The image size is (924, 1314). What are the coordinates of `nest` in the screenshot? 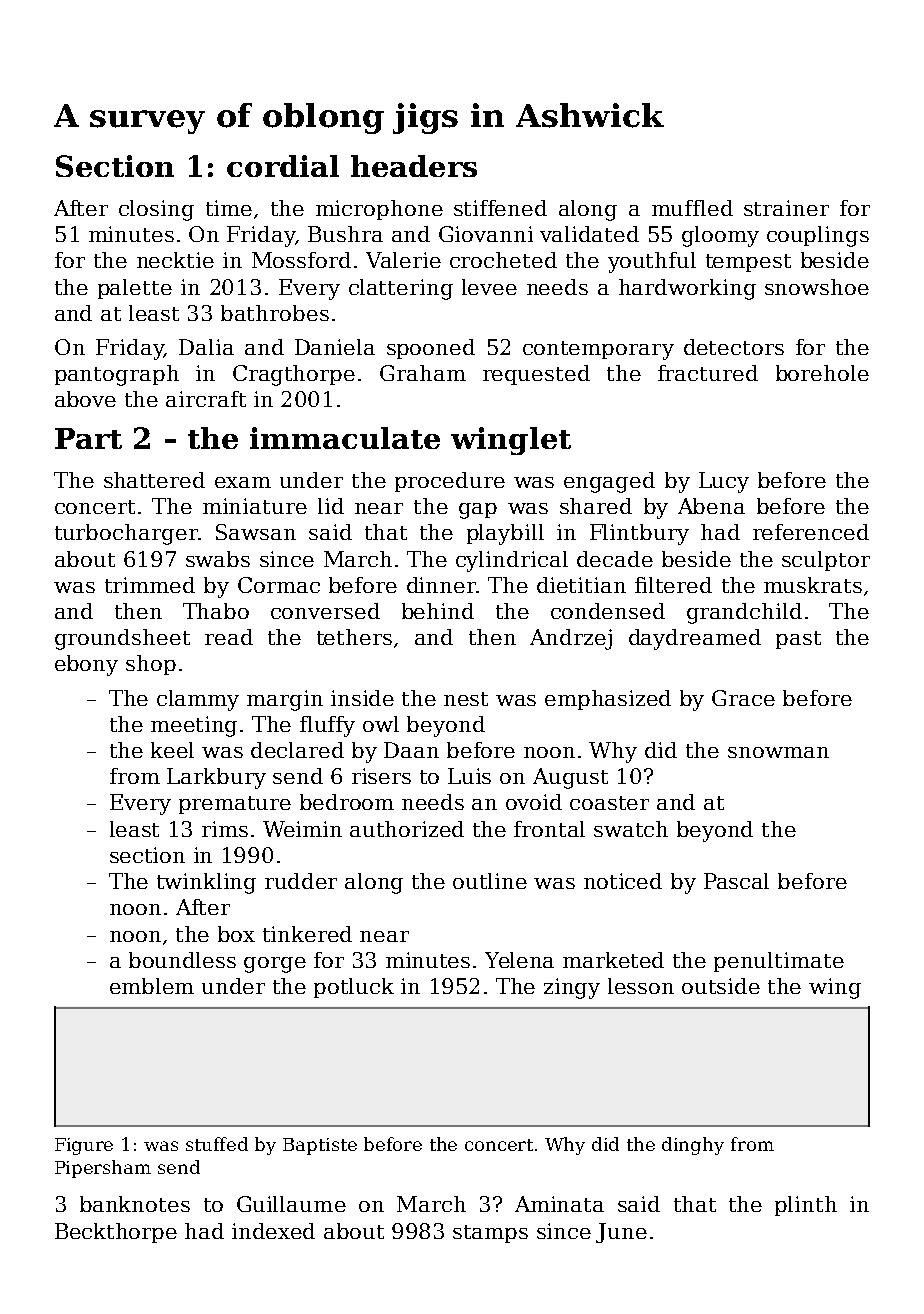 It's located at (466, 699).
